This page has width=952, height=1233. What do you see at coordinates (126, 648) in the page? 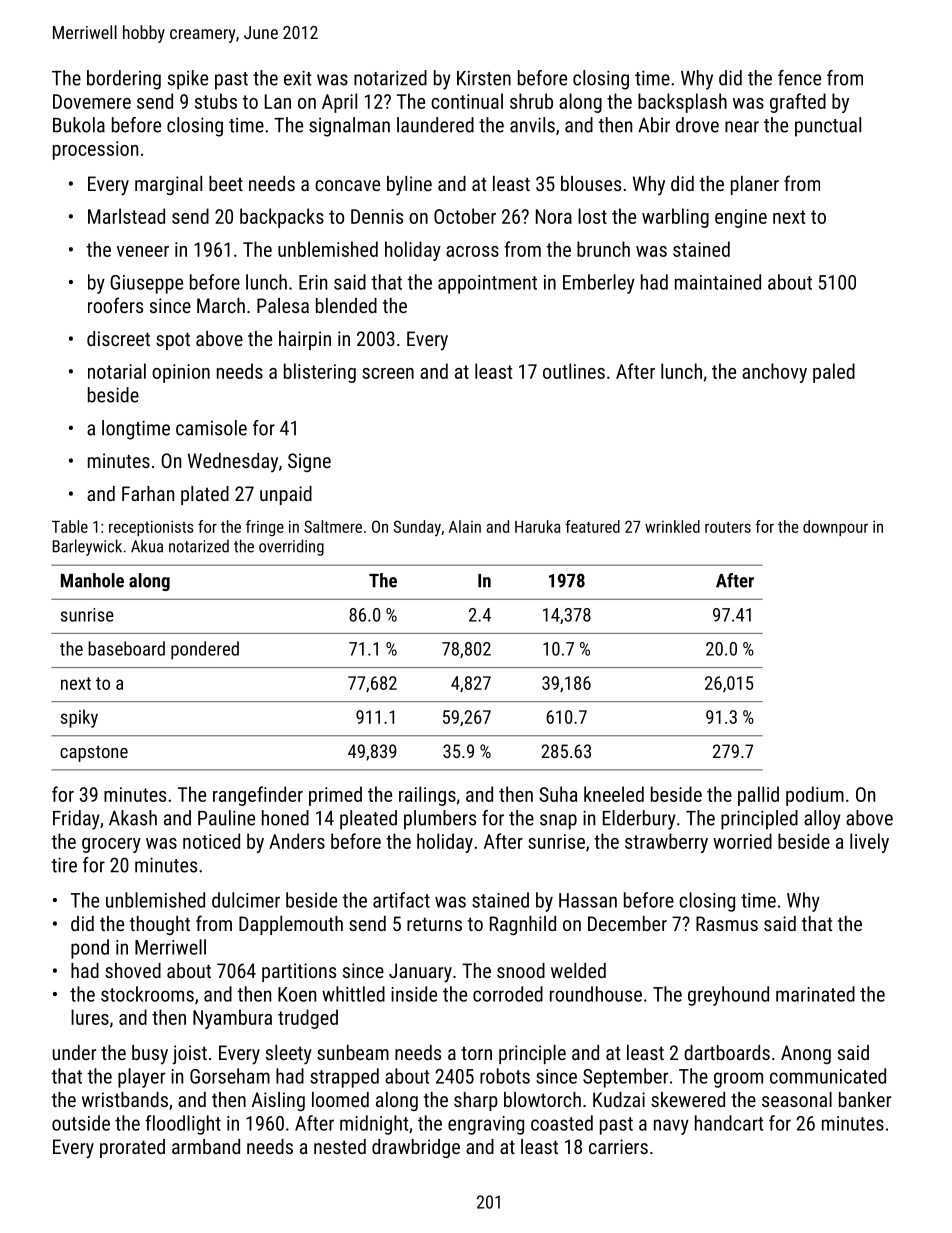
I see `baseboard` at bounding box center [126, 648].
